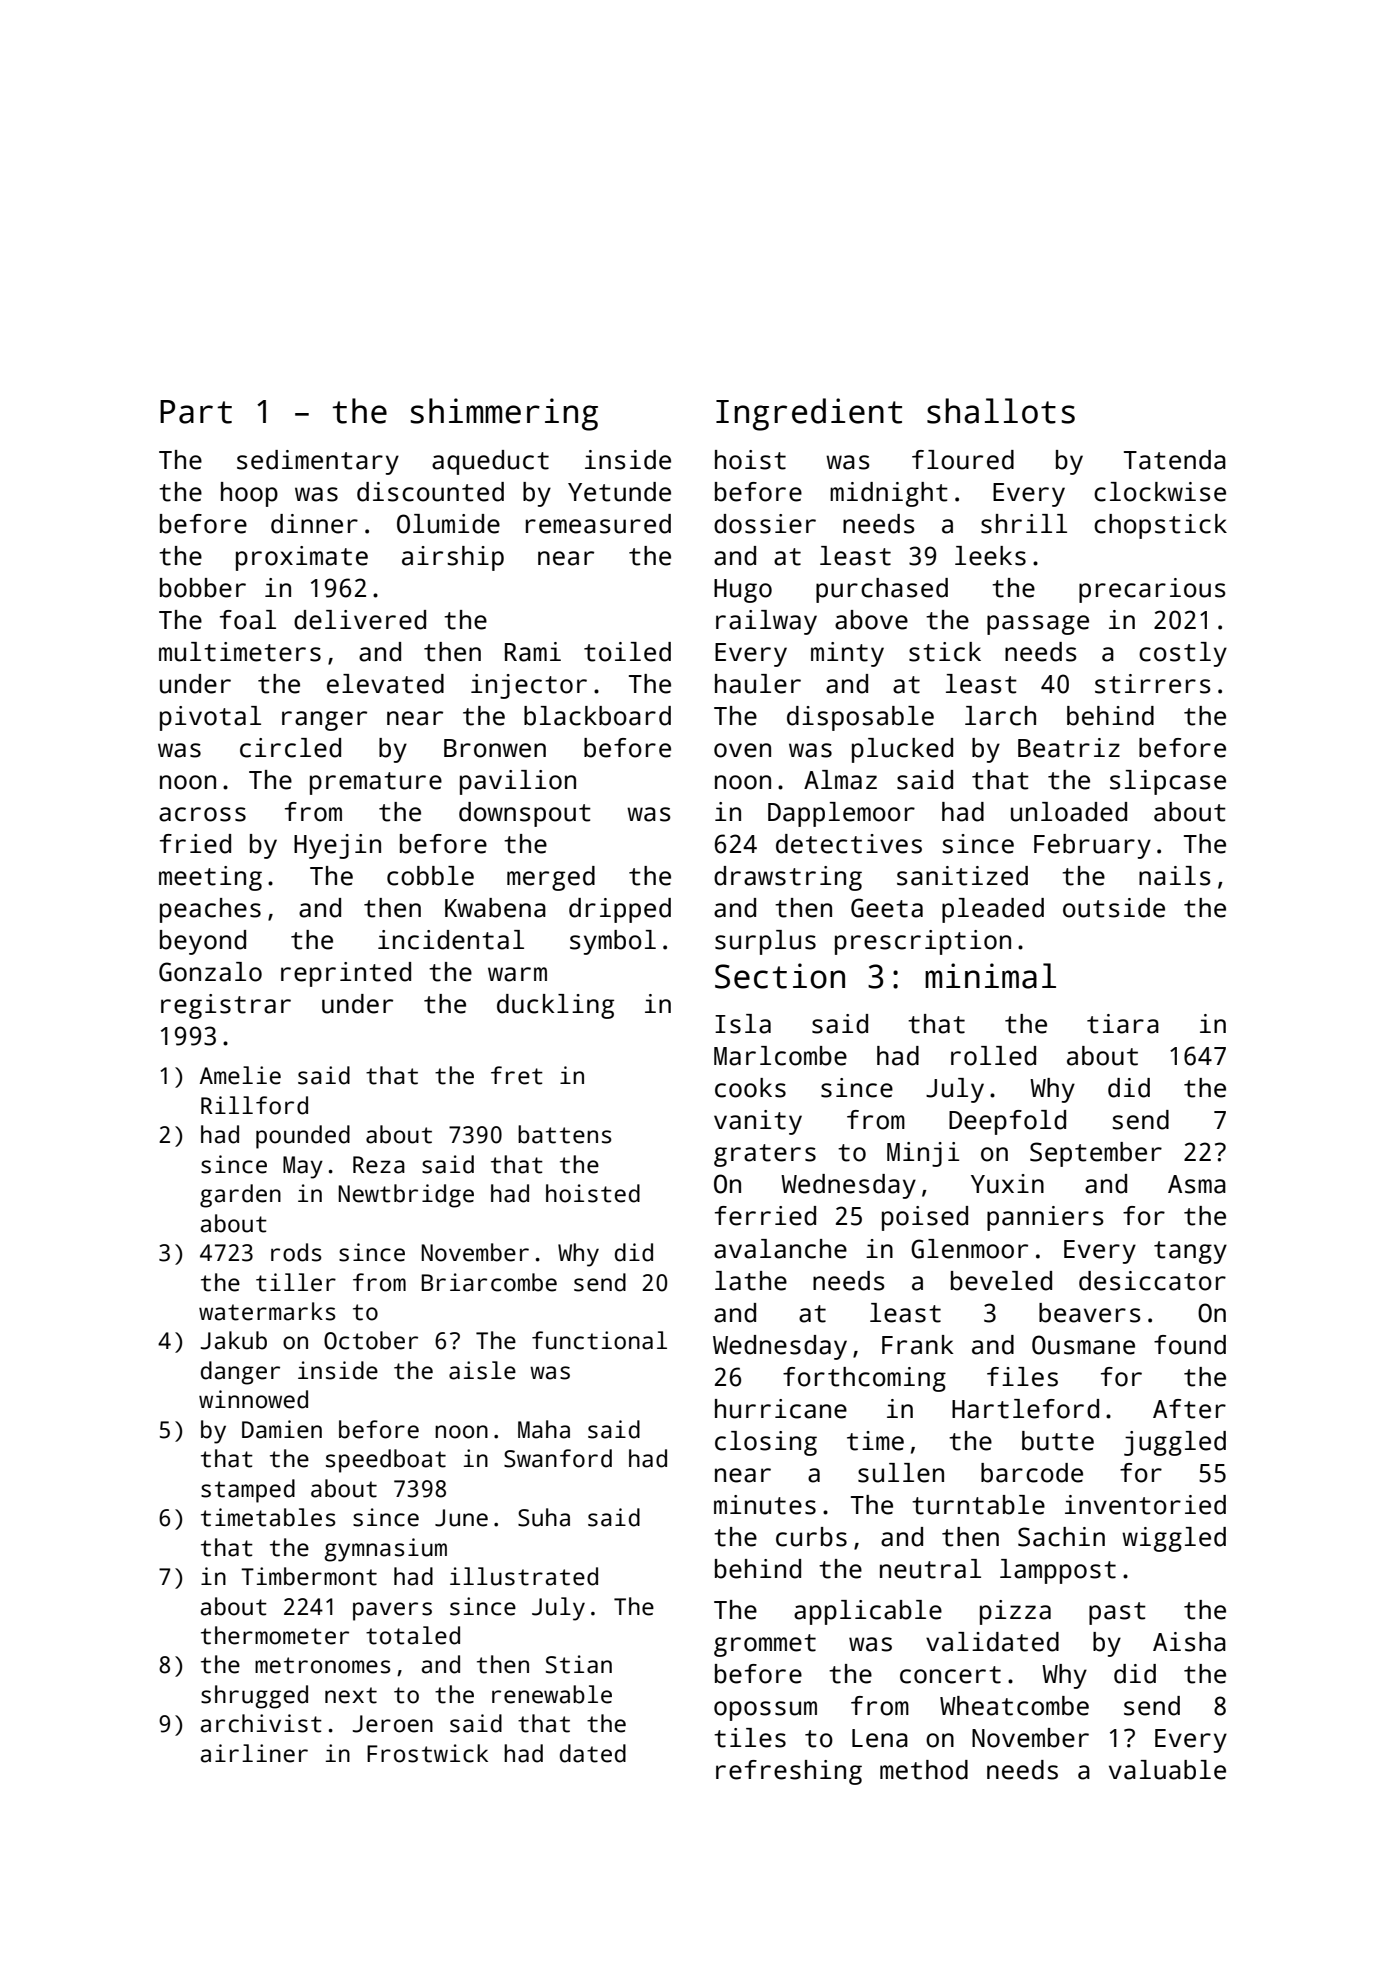 The width and height of the page is (1386, 1969). What do you see at coordinates (275, 1635) in the page?
I see `thermometer` at bounding box center [275, 1635].
